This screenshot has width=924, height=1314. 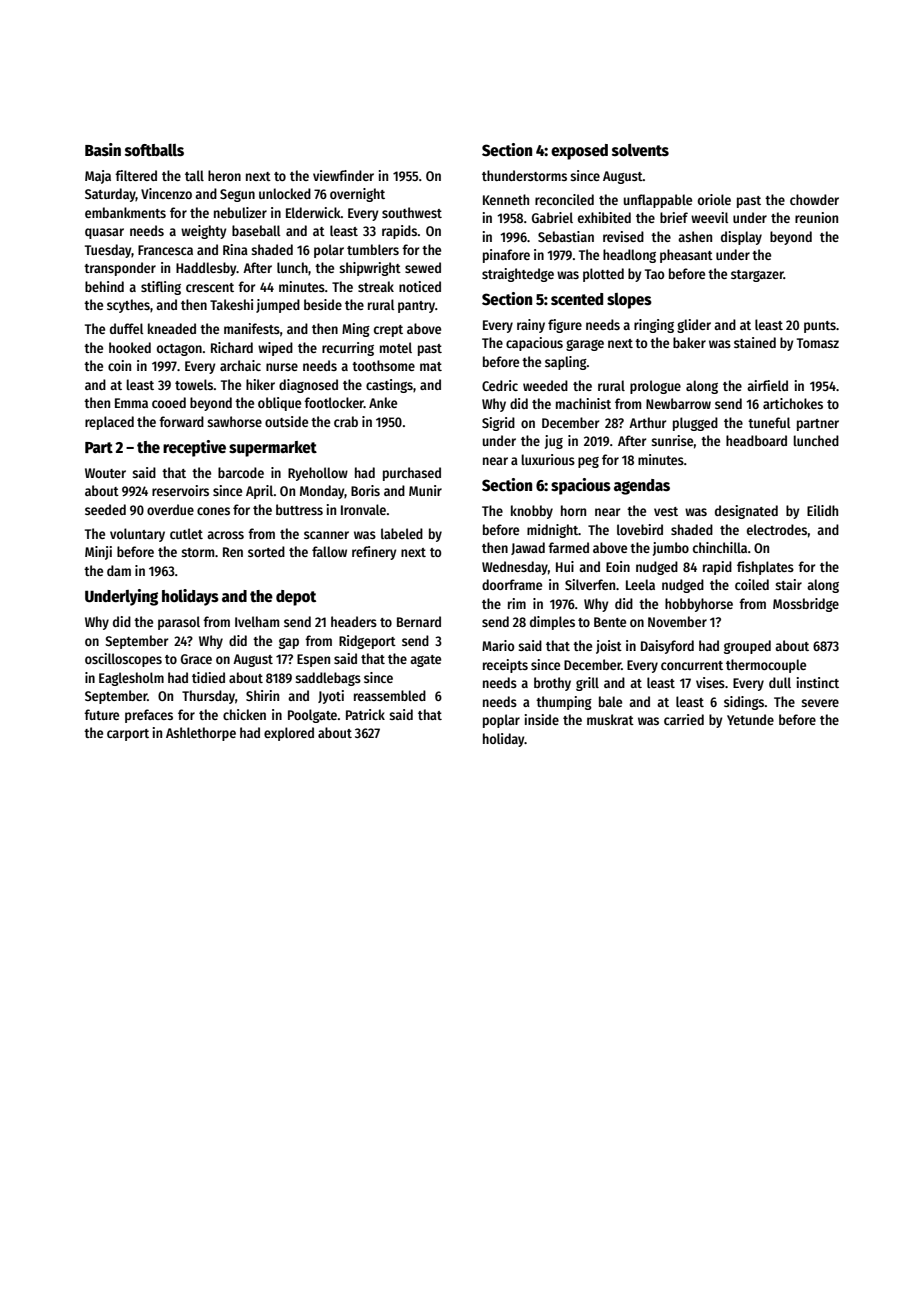 I want to click on Kenneth, so click(x=506, y=199).
